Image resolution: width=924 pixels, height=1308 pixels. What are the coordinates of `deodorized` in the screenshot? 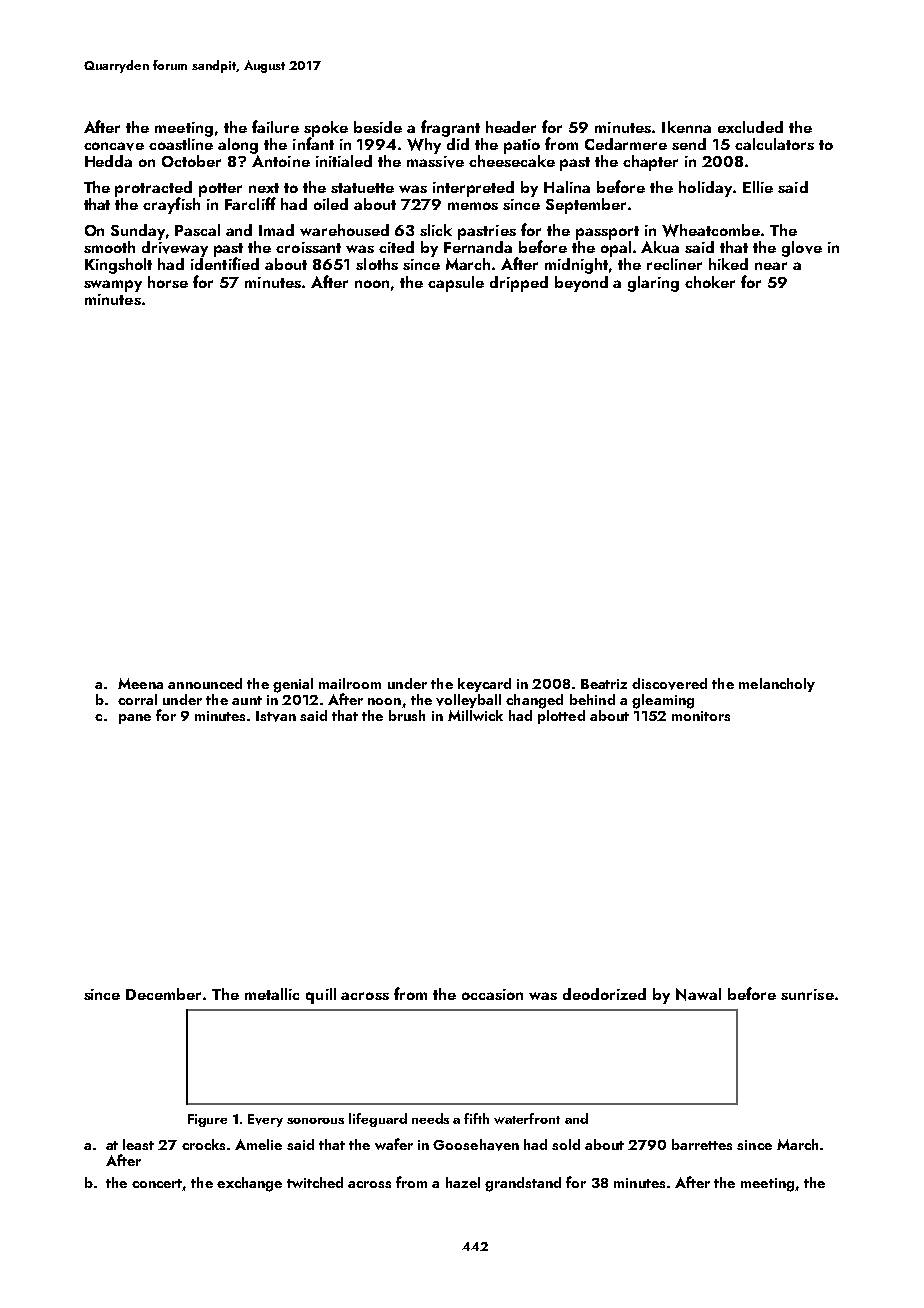 It's located at (604, 994).
